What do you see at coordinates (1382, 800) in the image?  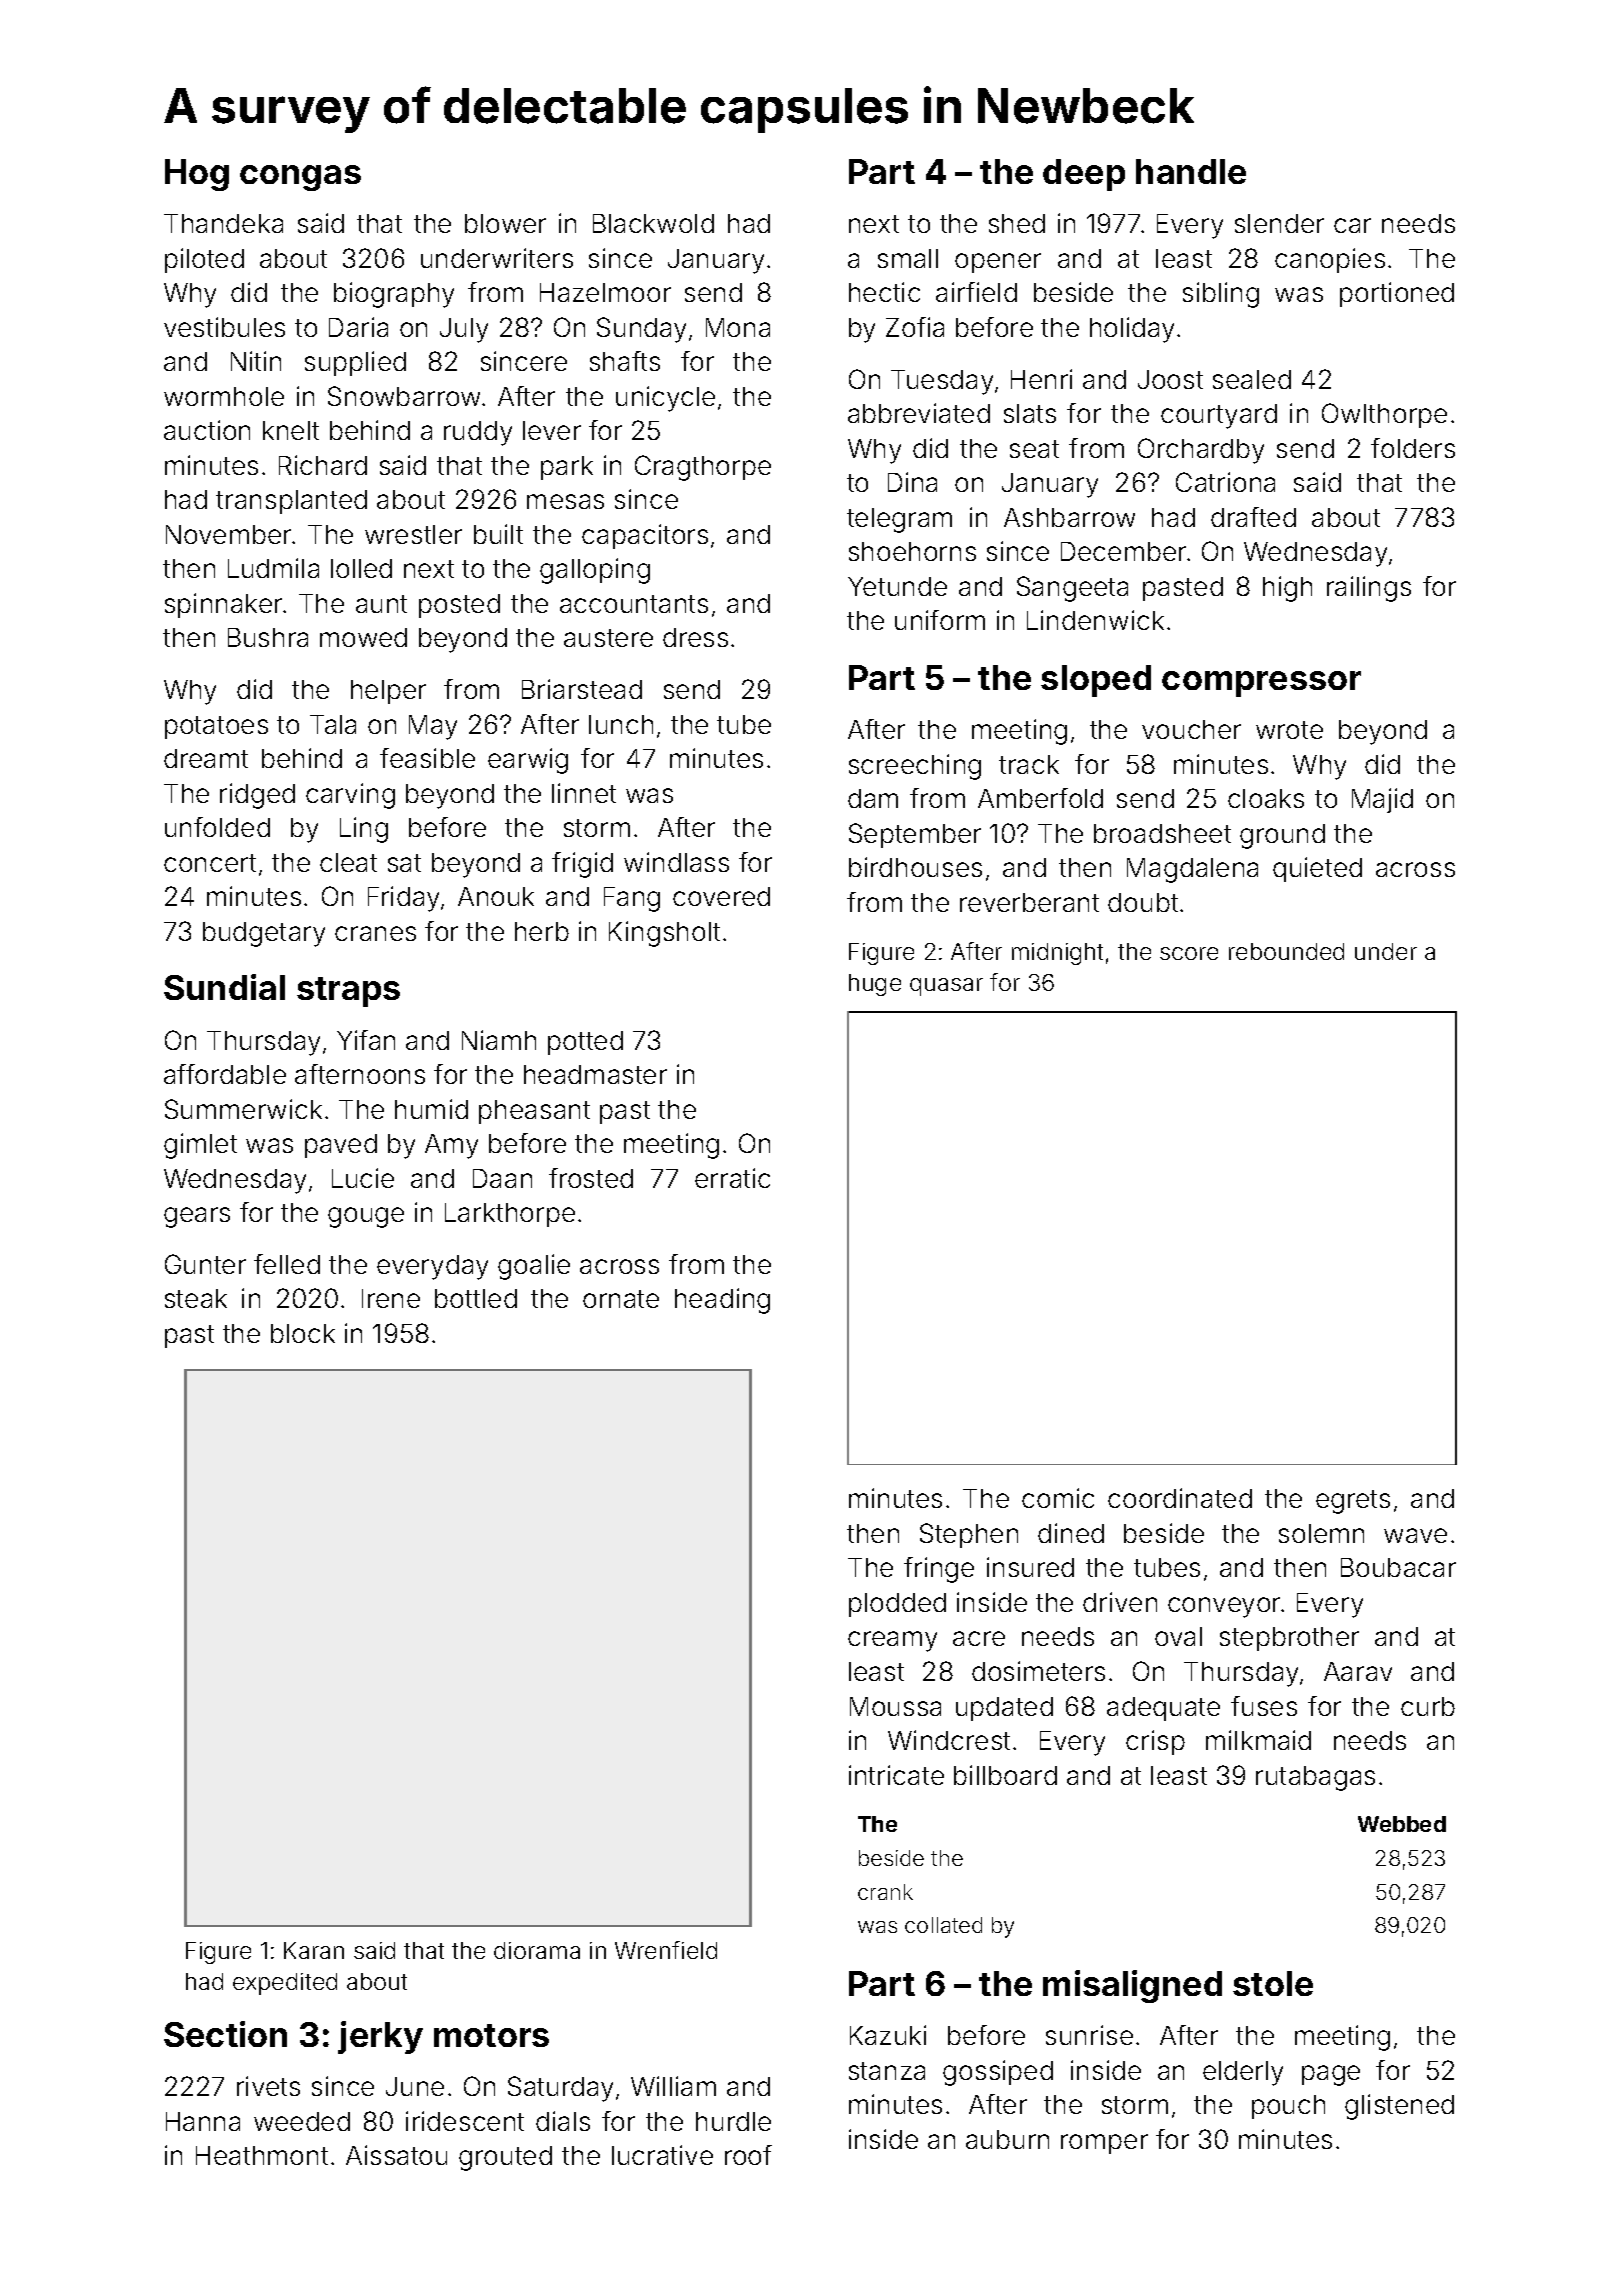 I see `Majid` at bounding box center [1382, 800].
